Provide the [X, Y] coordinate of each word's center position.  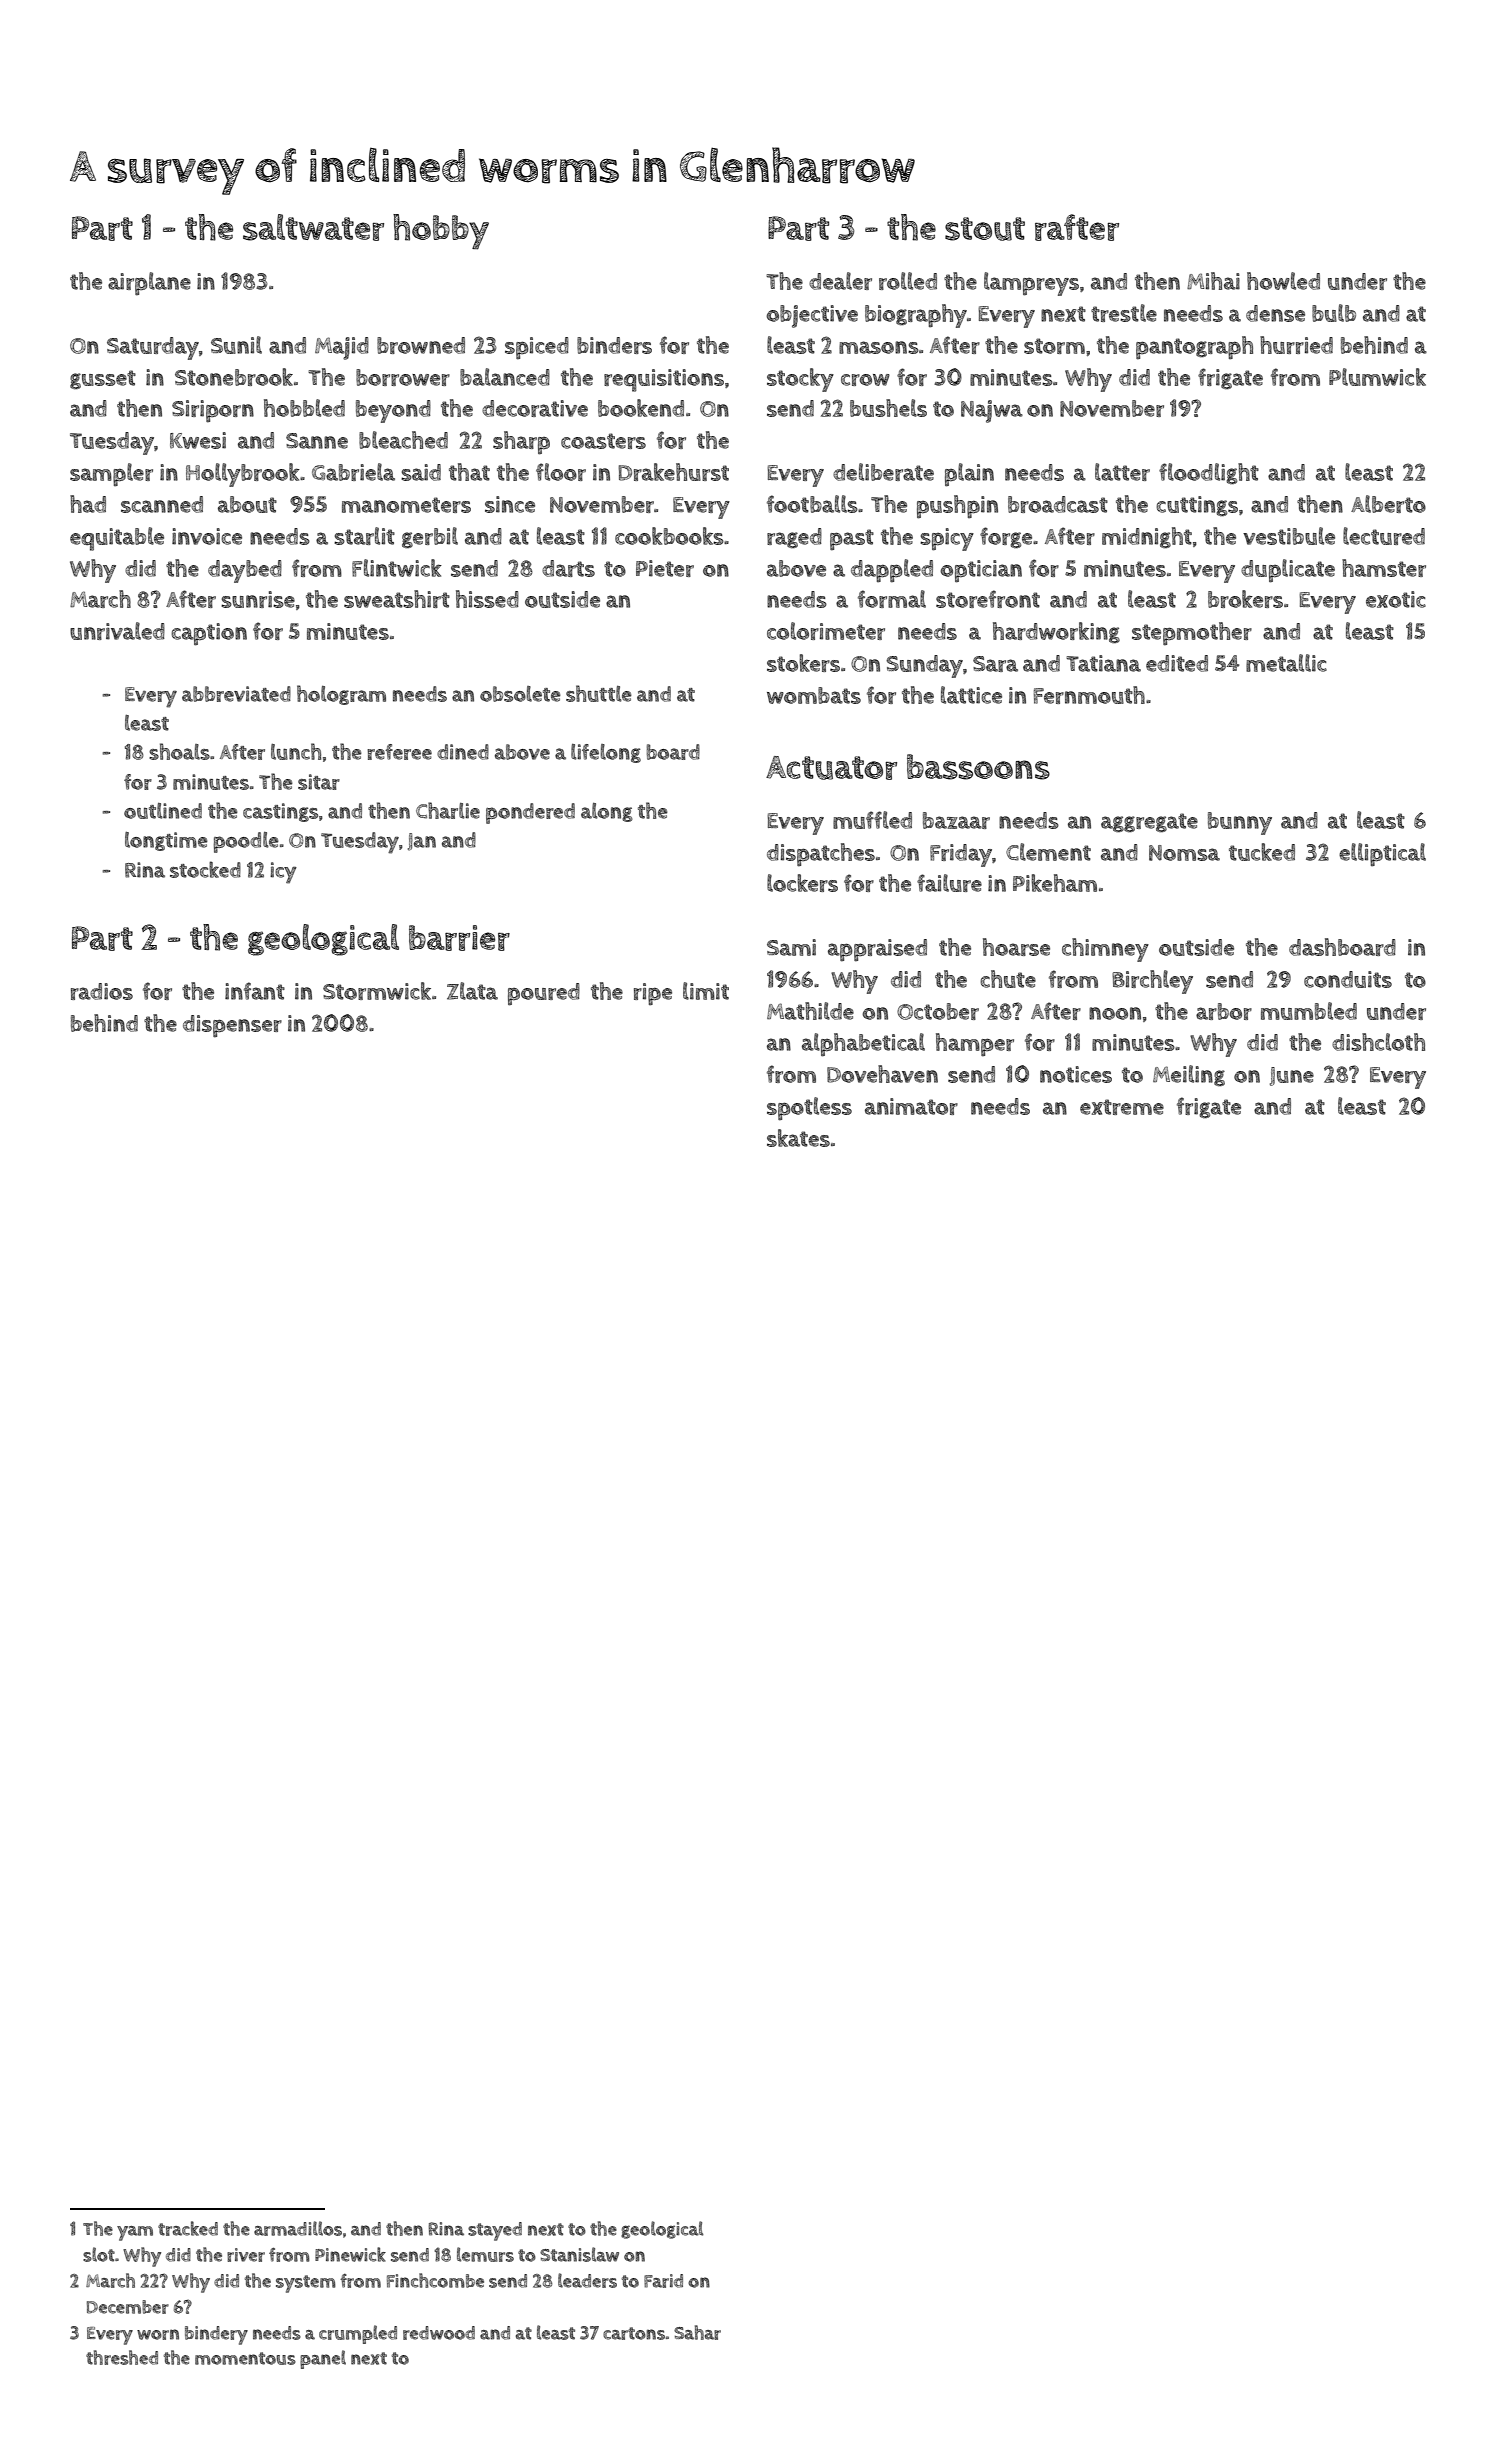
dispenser [232, 1026]
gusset [103, 380]
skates [798, 1138]
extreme [1122, 1107]
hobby [441, 232]
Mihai [1213, 281]
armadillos [298, 2228]
